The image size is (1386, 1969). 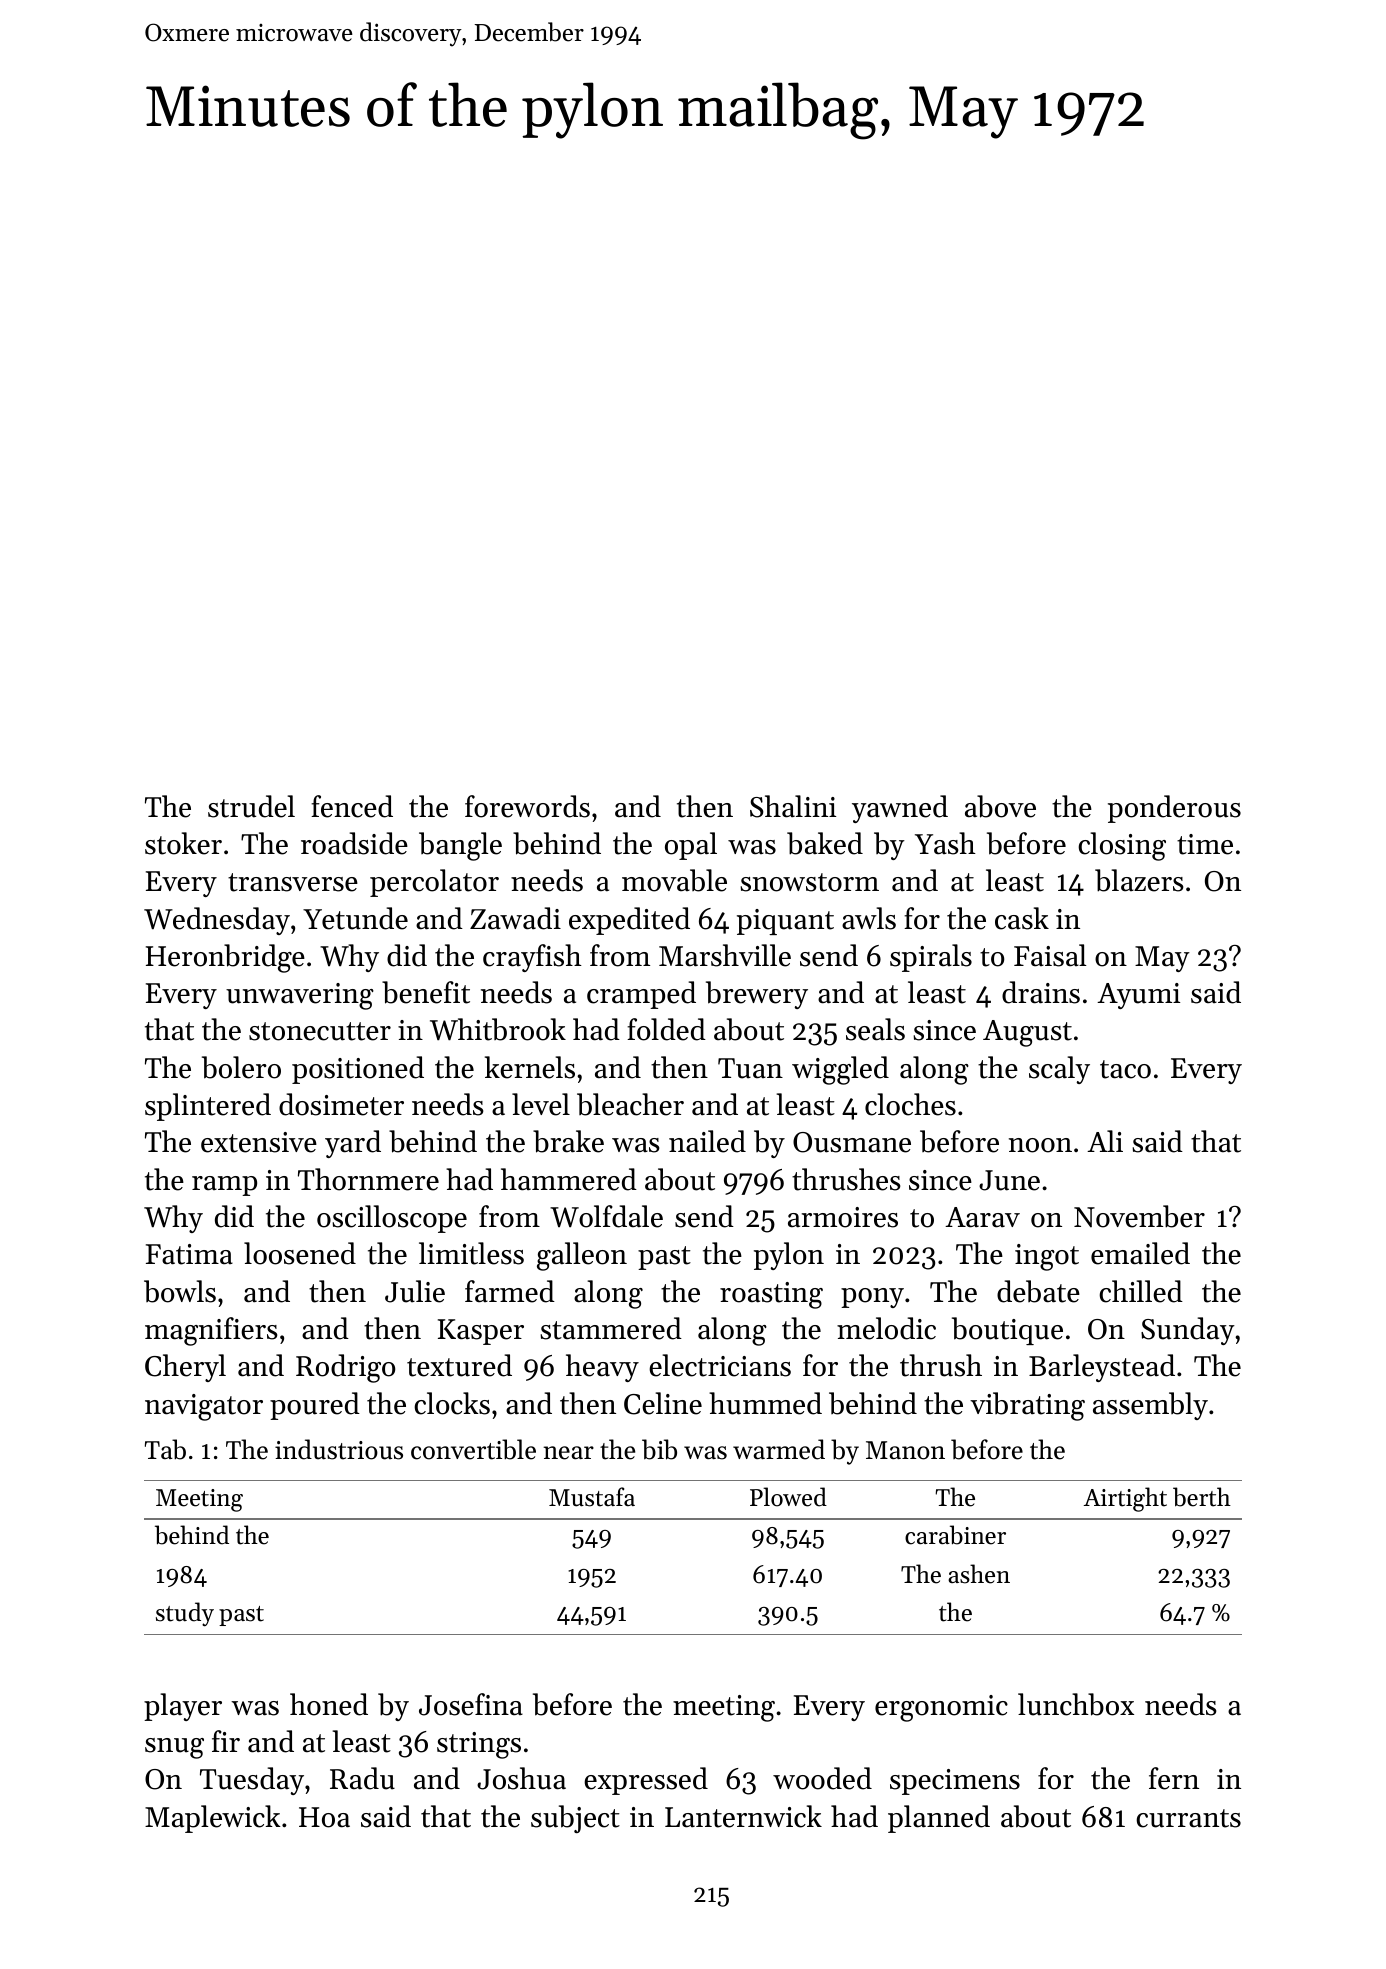 What do you see at coordinates (1188, 1331) in the document?
I see `Sunday` at bounding box center [1188, 1331].
